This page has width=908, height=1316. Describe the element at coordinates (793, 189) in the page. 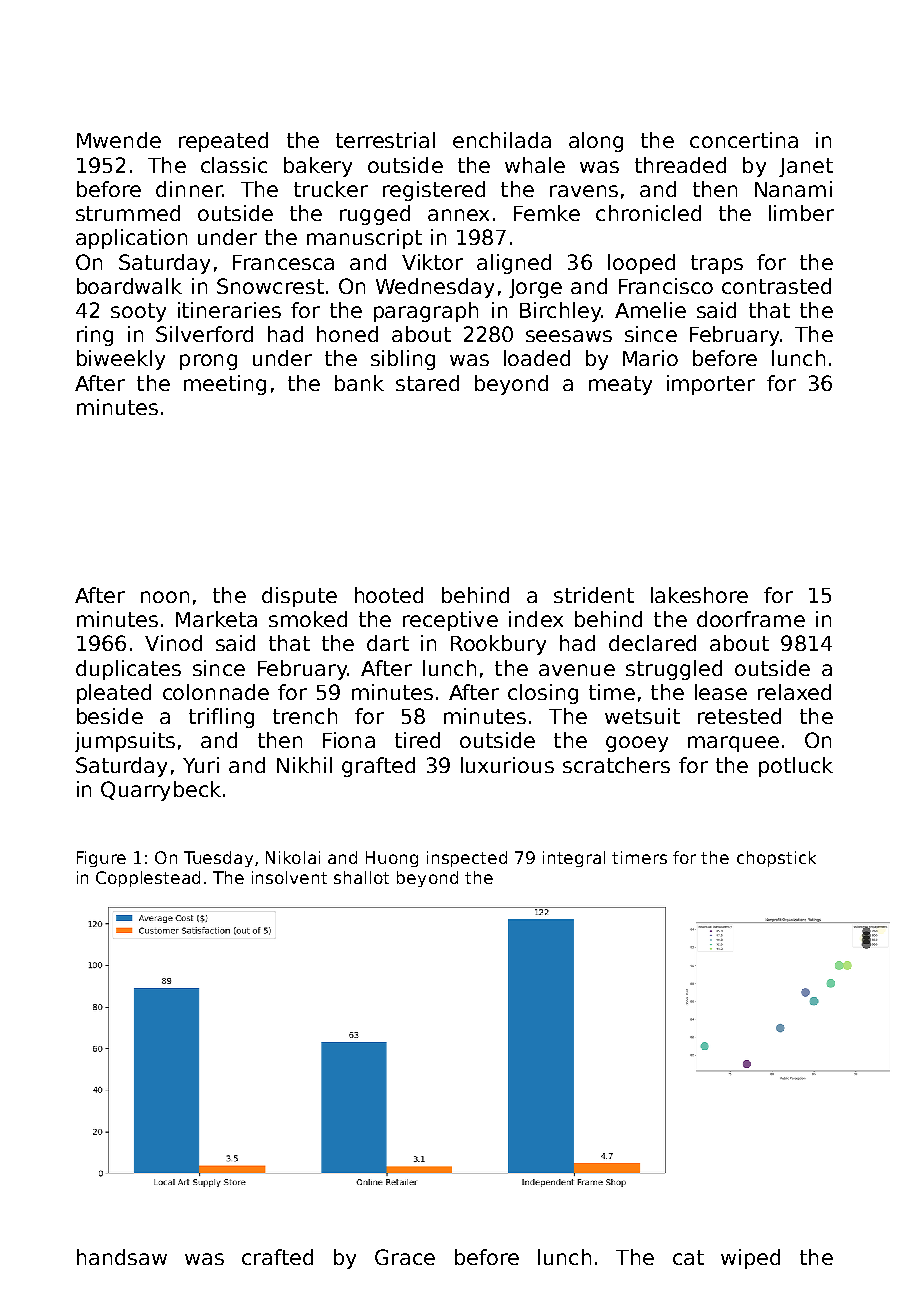

I see `Nanami` at that location.
